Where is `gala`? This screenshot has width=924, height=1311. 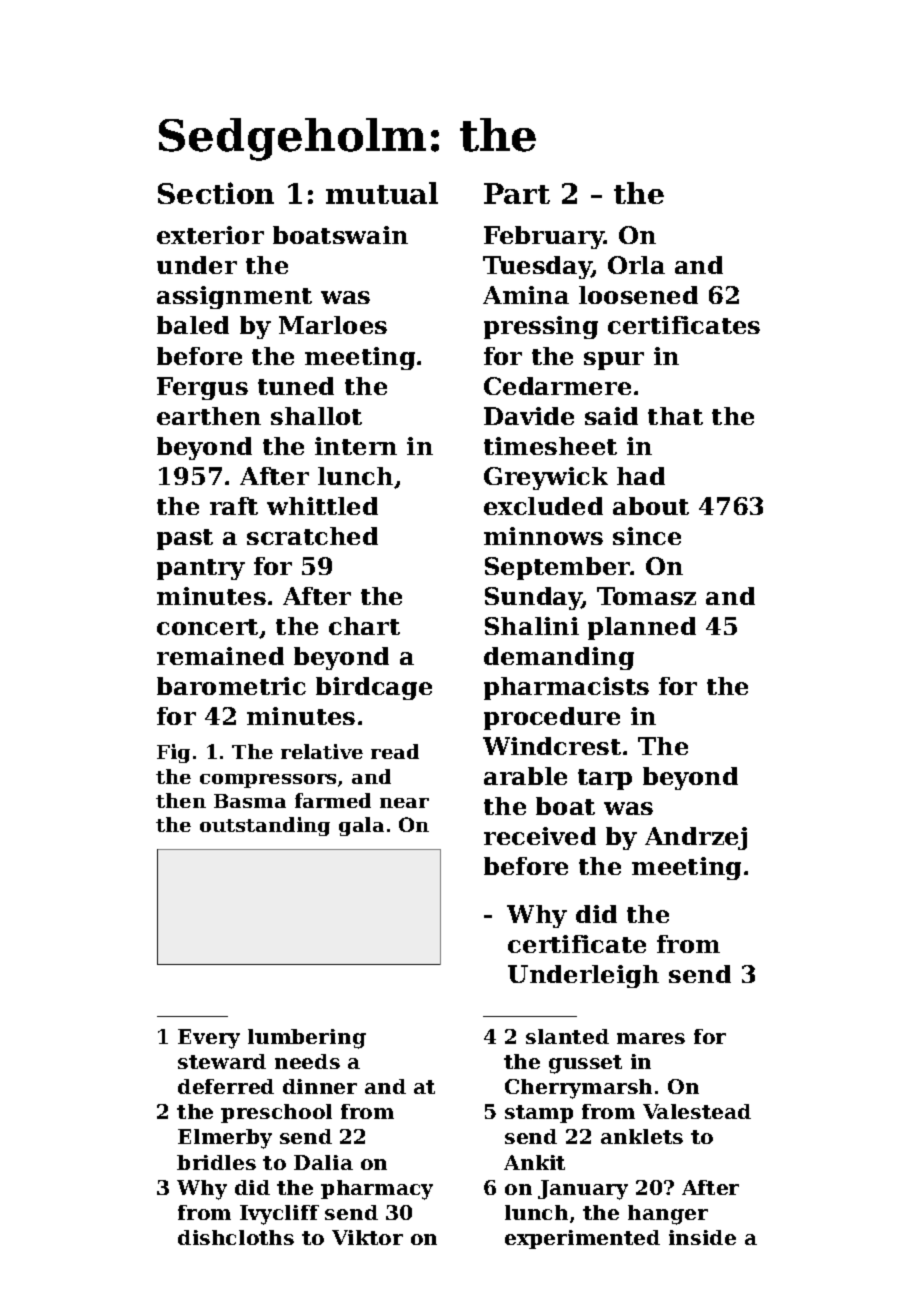
gala is located at coordinates (361, 826).
